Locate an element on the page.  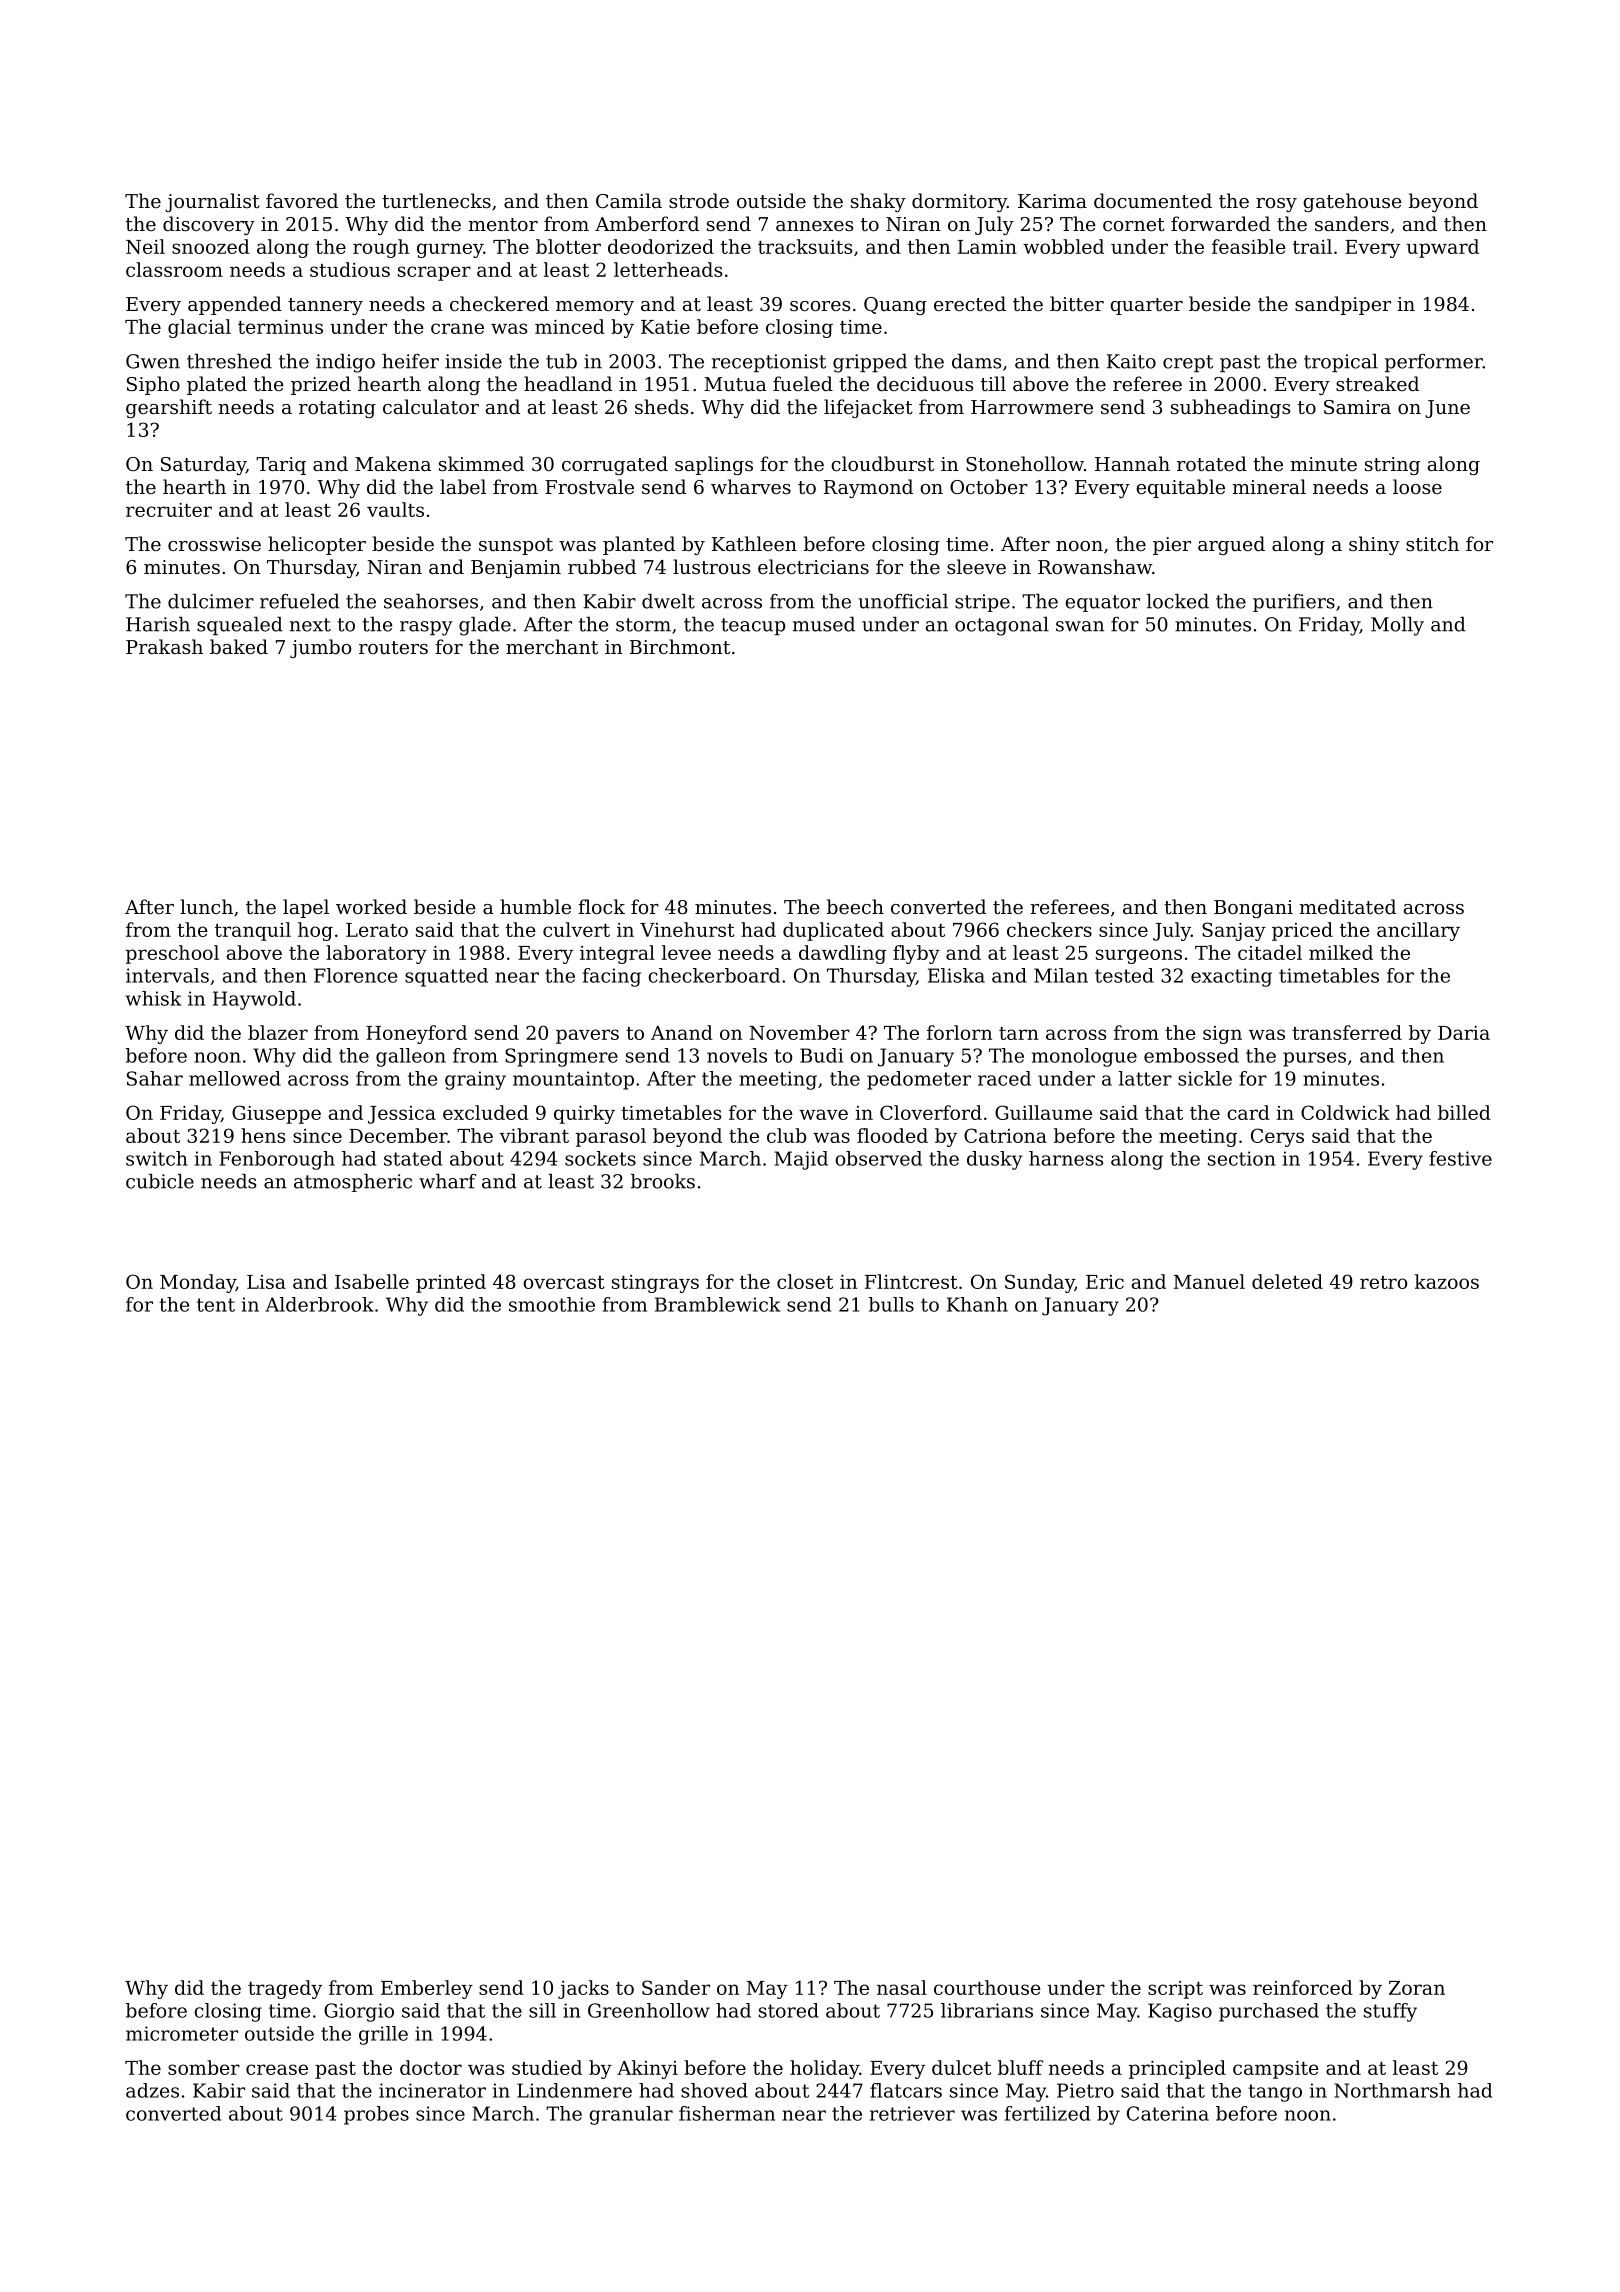
stingrays is located at coordinates (655, 1284).
